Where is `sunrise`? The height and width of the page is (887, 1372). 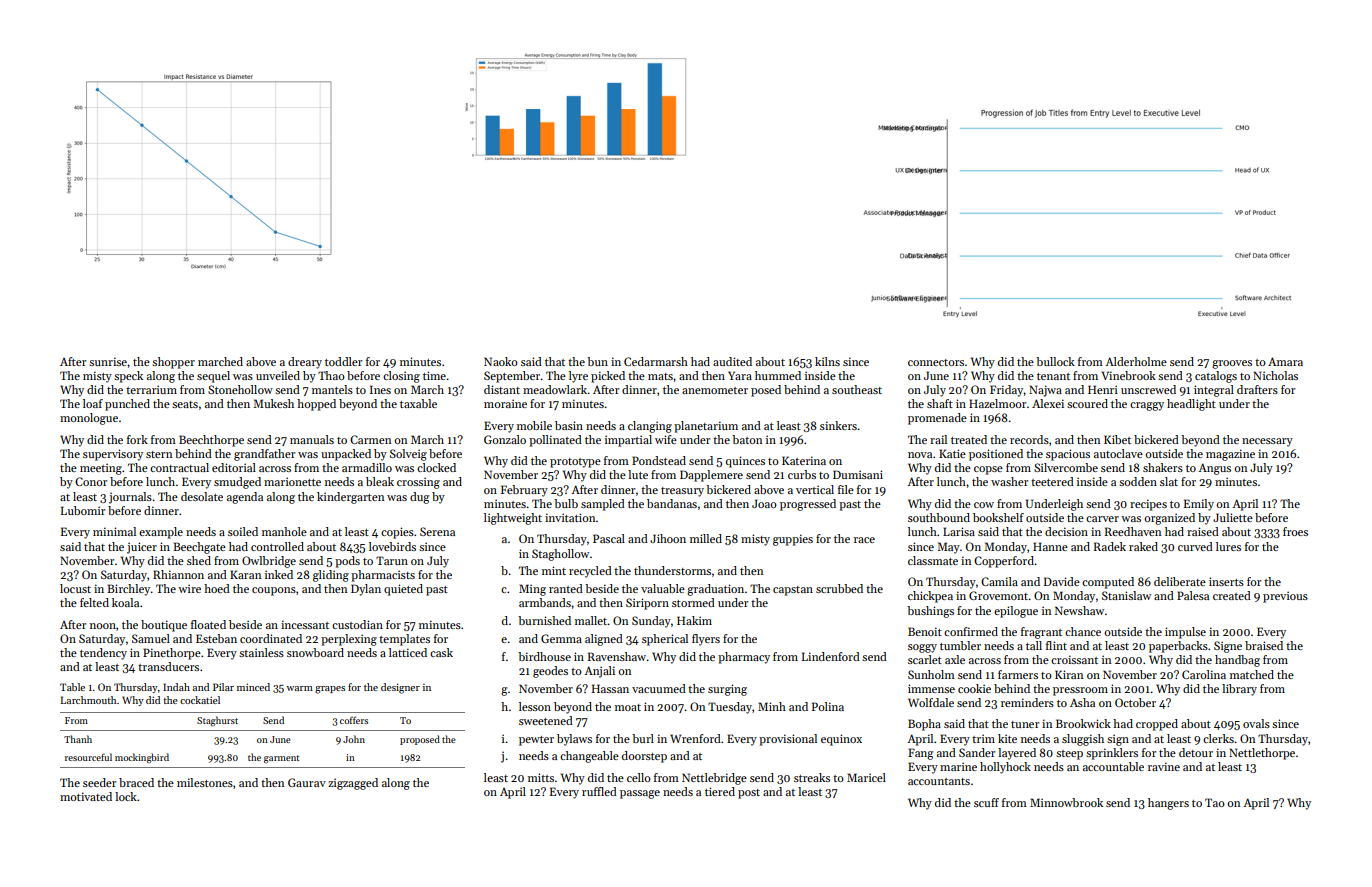 sunrise is located at coordinates (108, 361).
